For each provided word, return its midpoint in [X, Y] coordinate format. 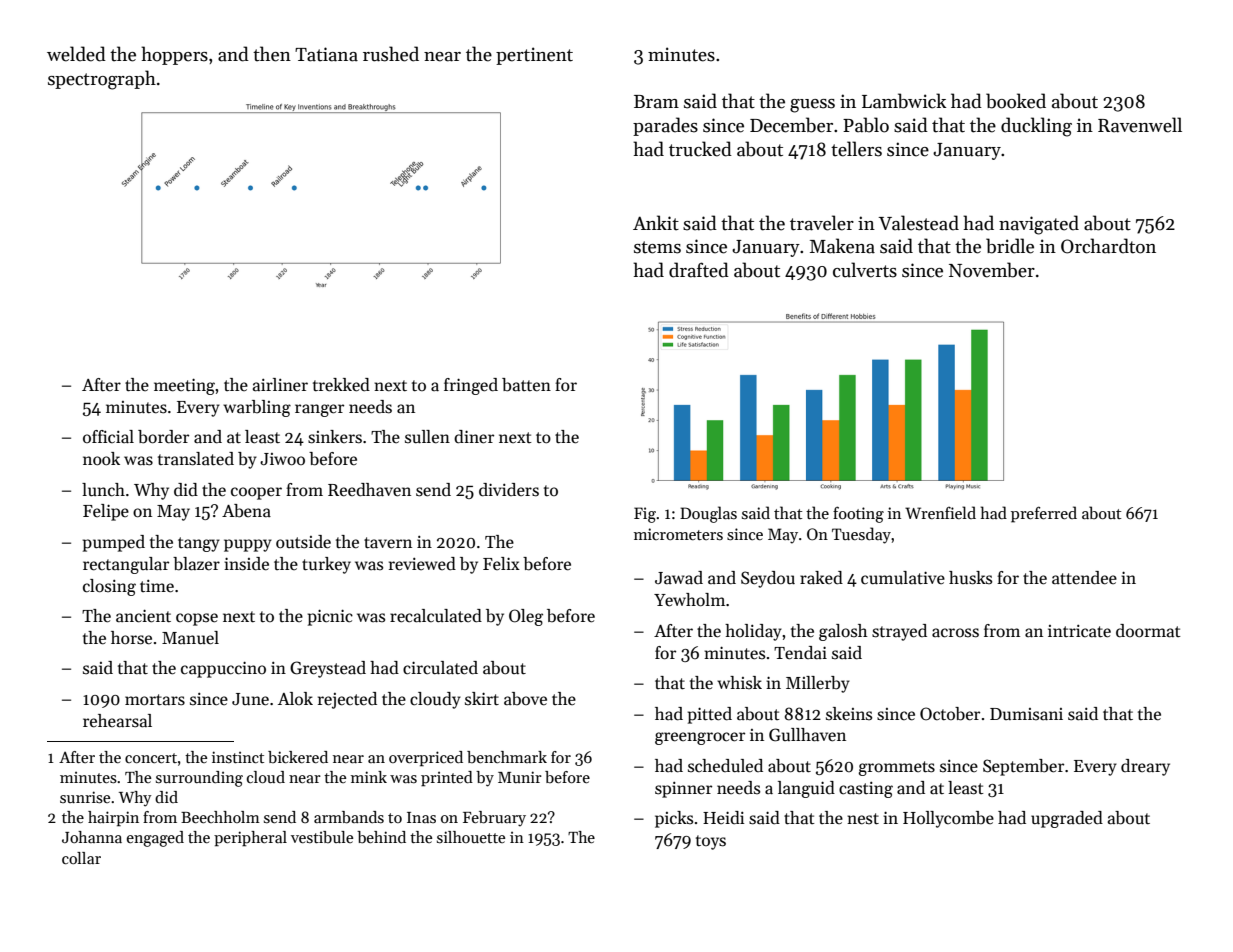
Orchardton [1108, 246]
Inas [421, 817]
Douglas [708, 514]
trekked [341, 385]
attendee [1084, 578]
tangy [199, 544]
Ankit [656, 223]
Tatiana [326, 54]
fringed [471, 386]
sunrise [85, 797]
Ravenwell [1140, 125]
